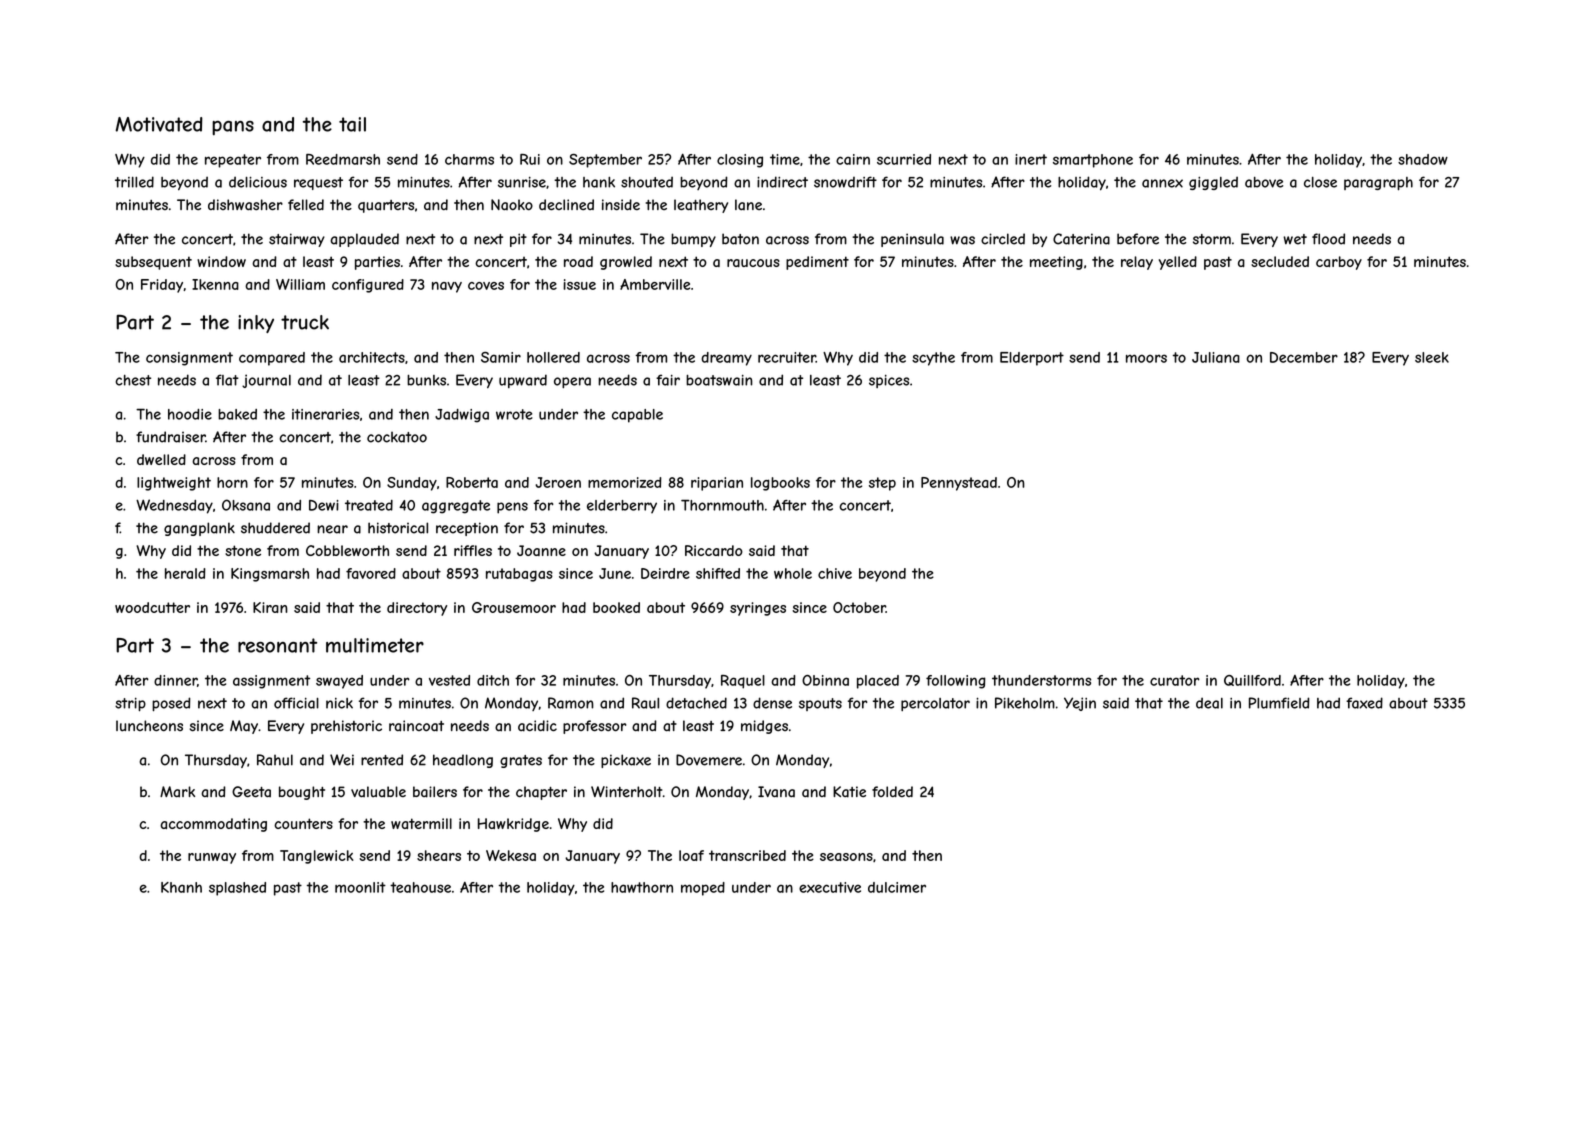  What do you see at coordinates (553, 357) in the screenshot?
I see `hollered` at bounding box center [553, 357].
